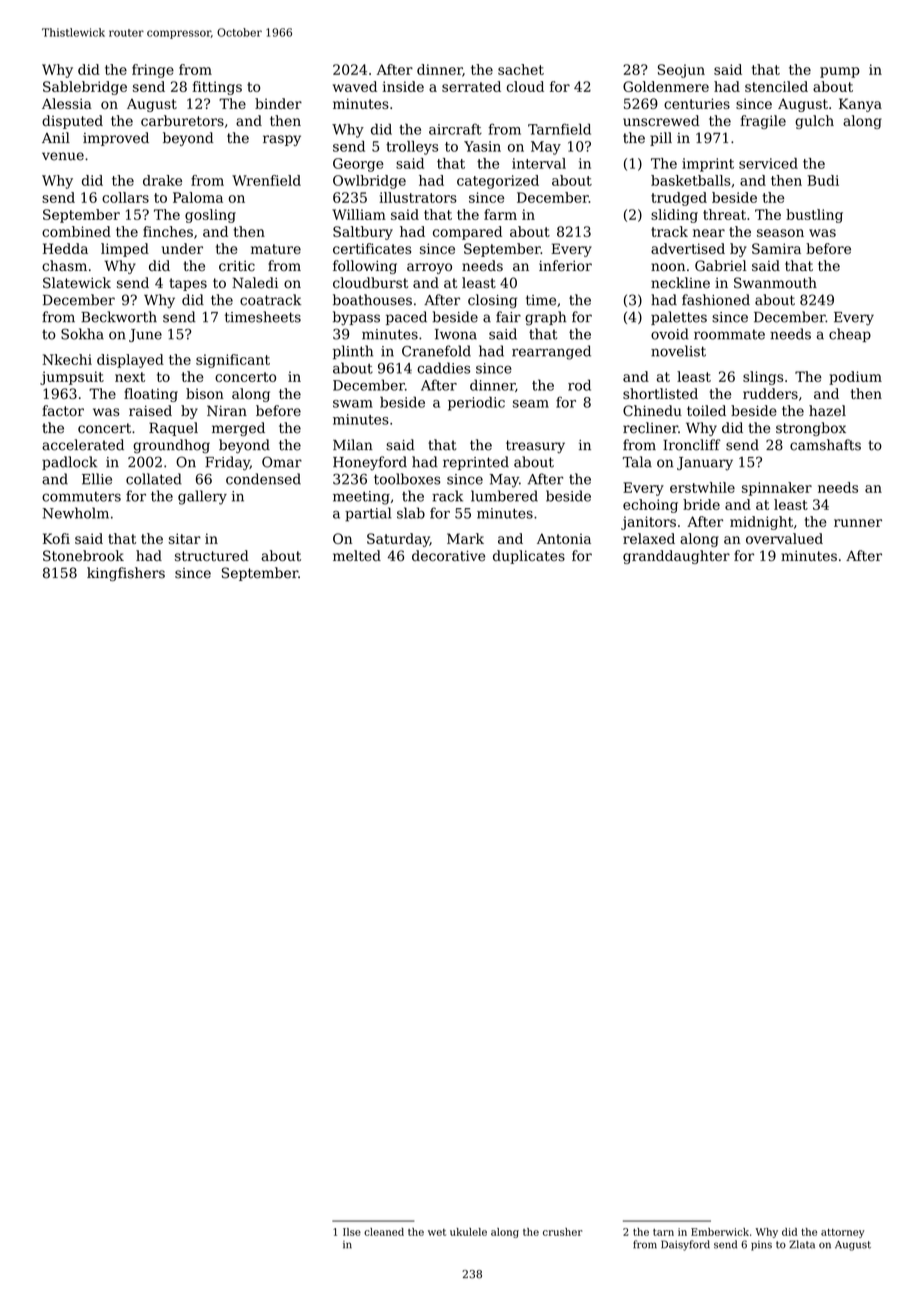 This page has height=1308, width=924. What do you see at coordinates (562, 1232) in the page?
I see `crusher` at bounding box center [562, 1232].
